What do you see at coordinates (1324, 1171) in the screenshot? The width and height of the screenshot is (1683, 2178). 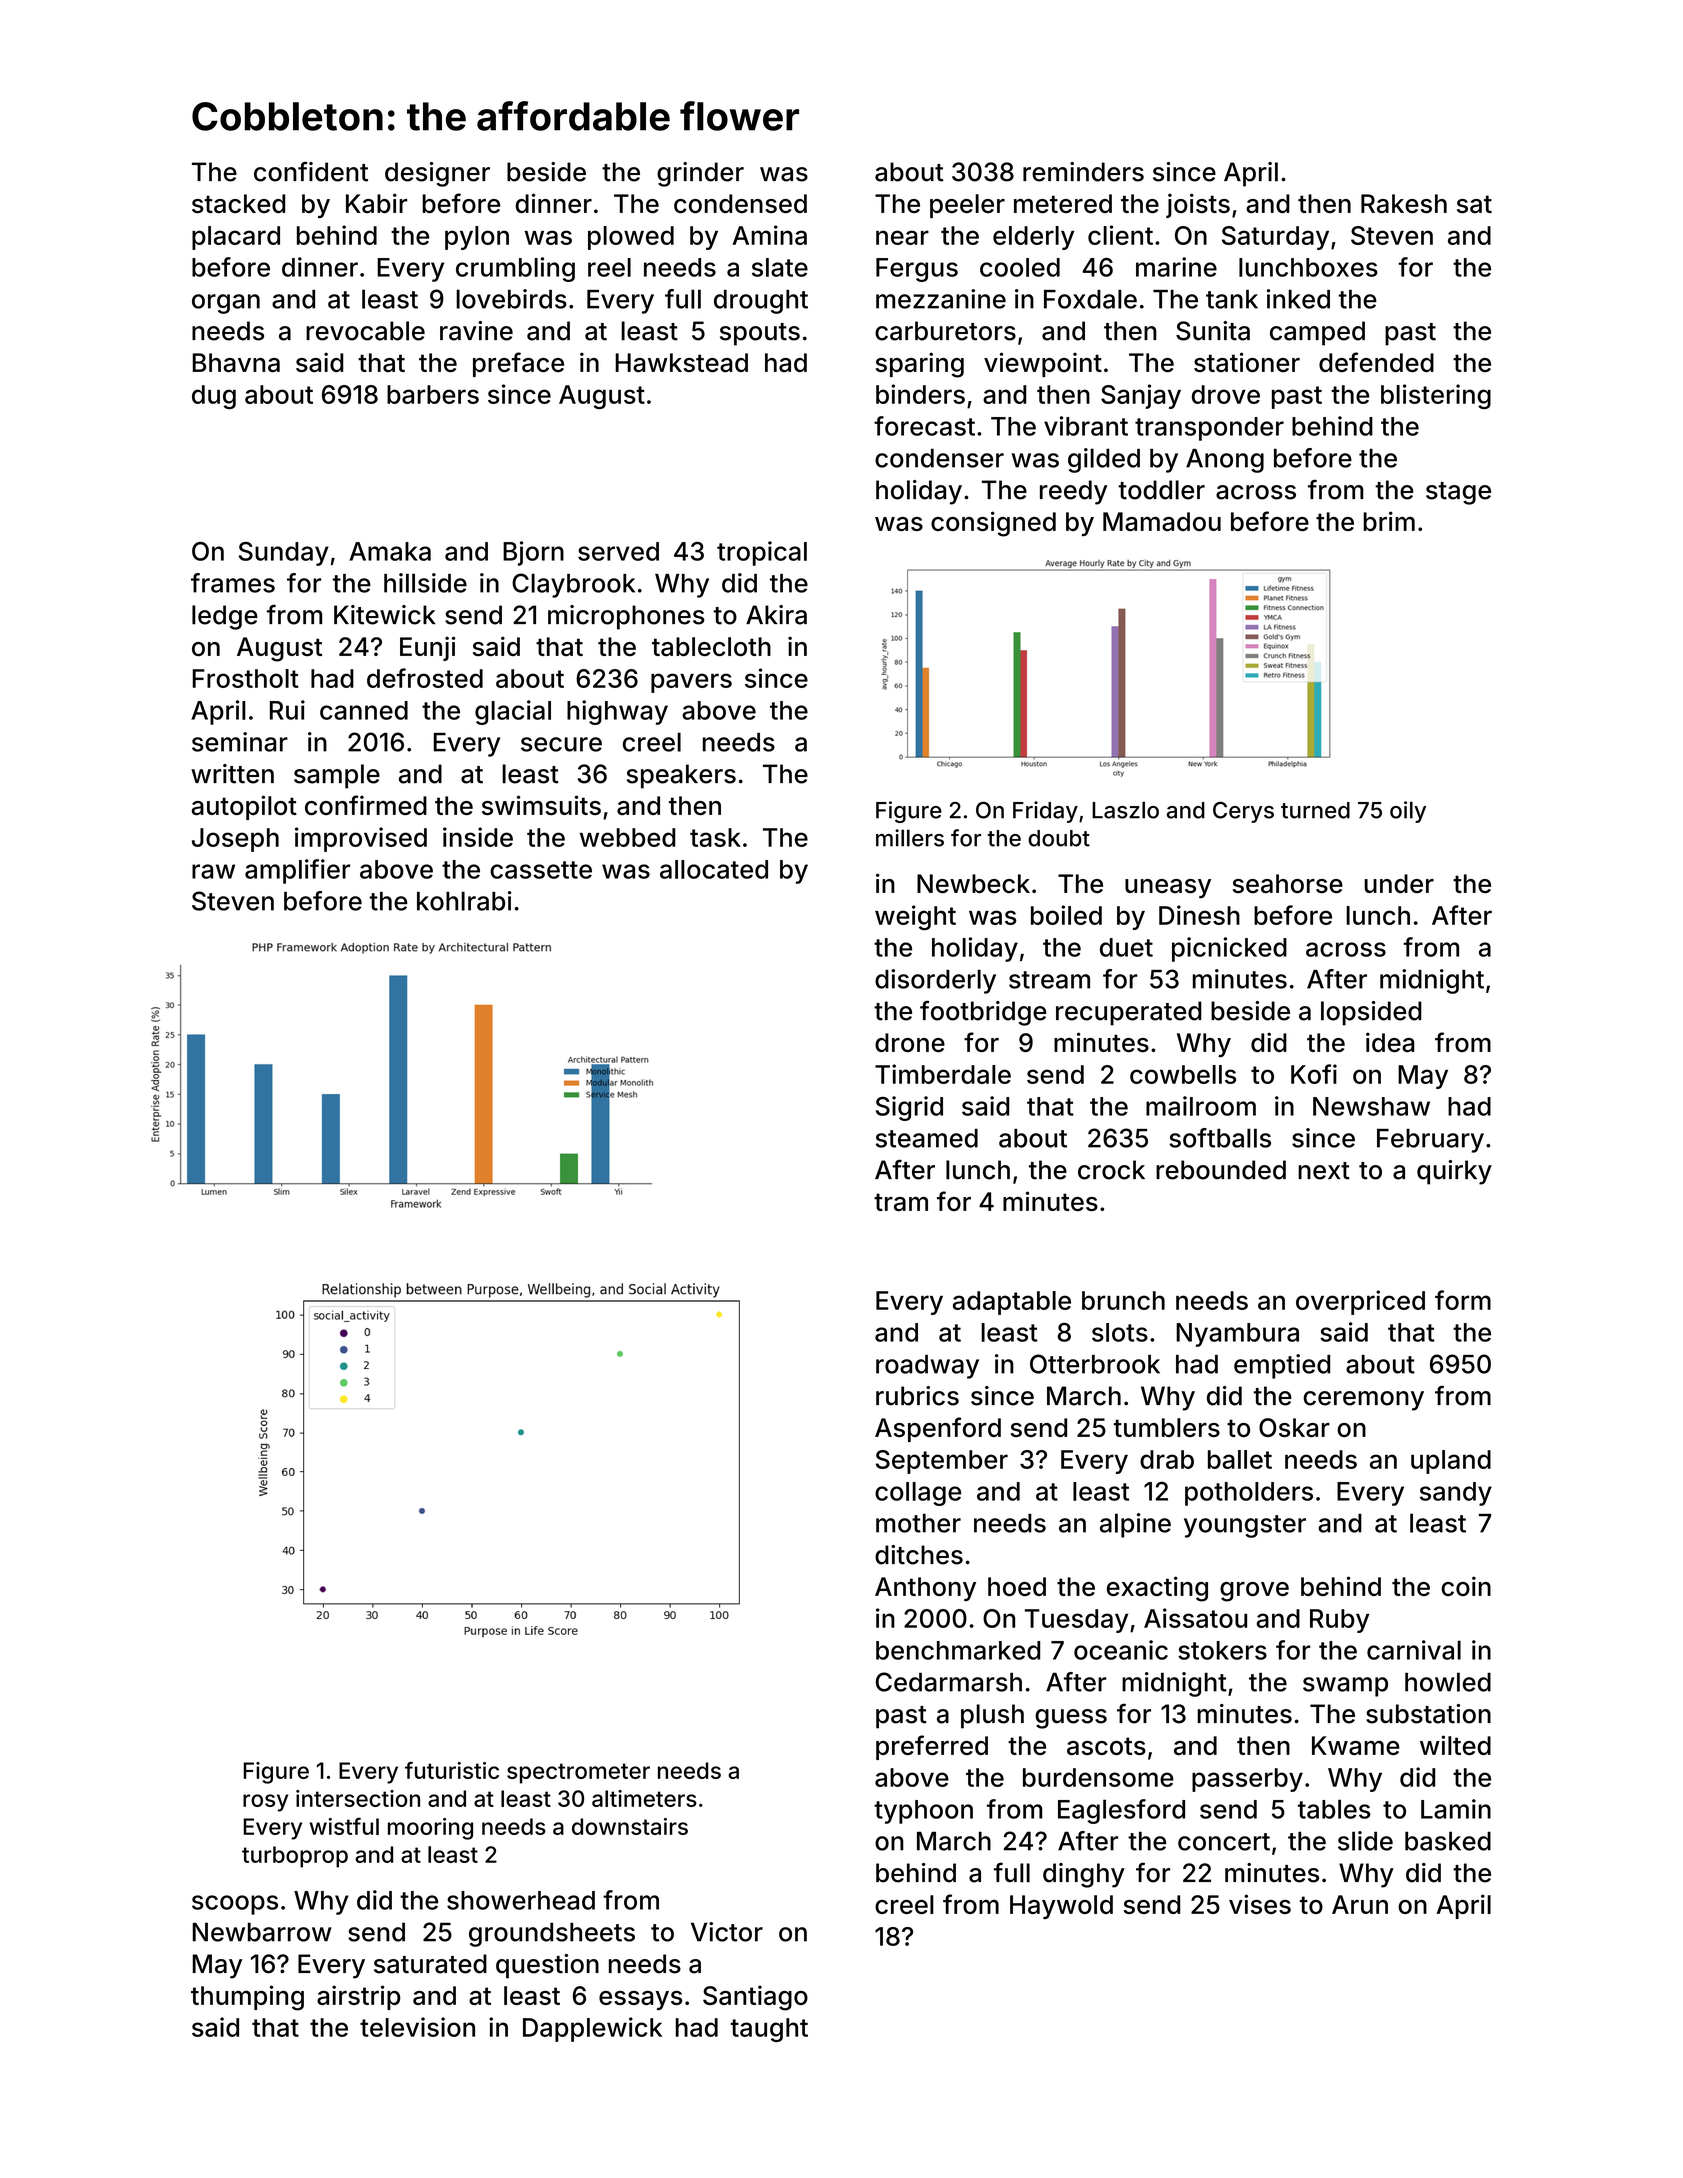 I see `next` at bounding box center [1324, 1171].
